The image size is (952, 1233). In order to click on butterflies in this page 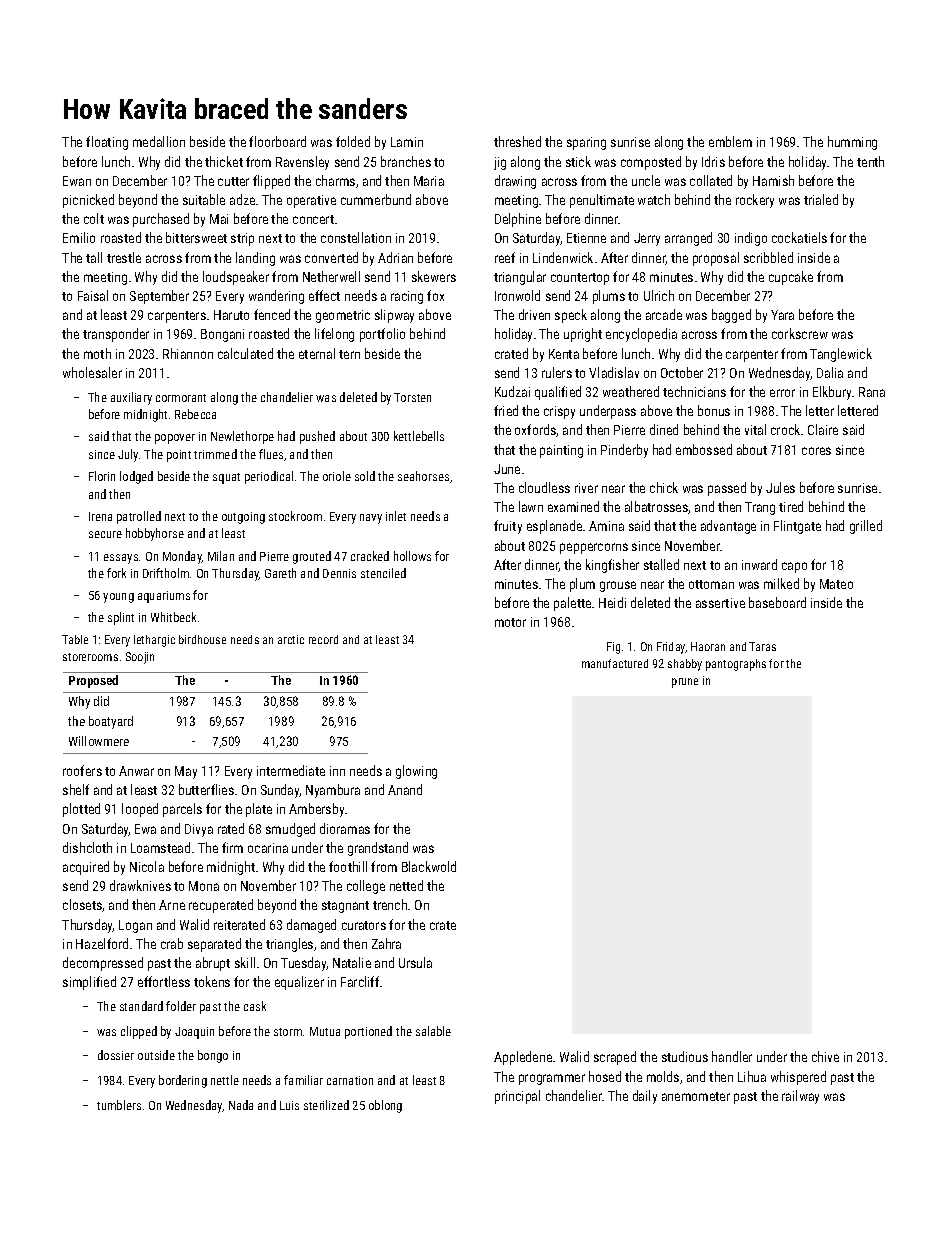, I will do `click(206, 789)`.
